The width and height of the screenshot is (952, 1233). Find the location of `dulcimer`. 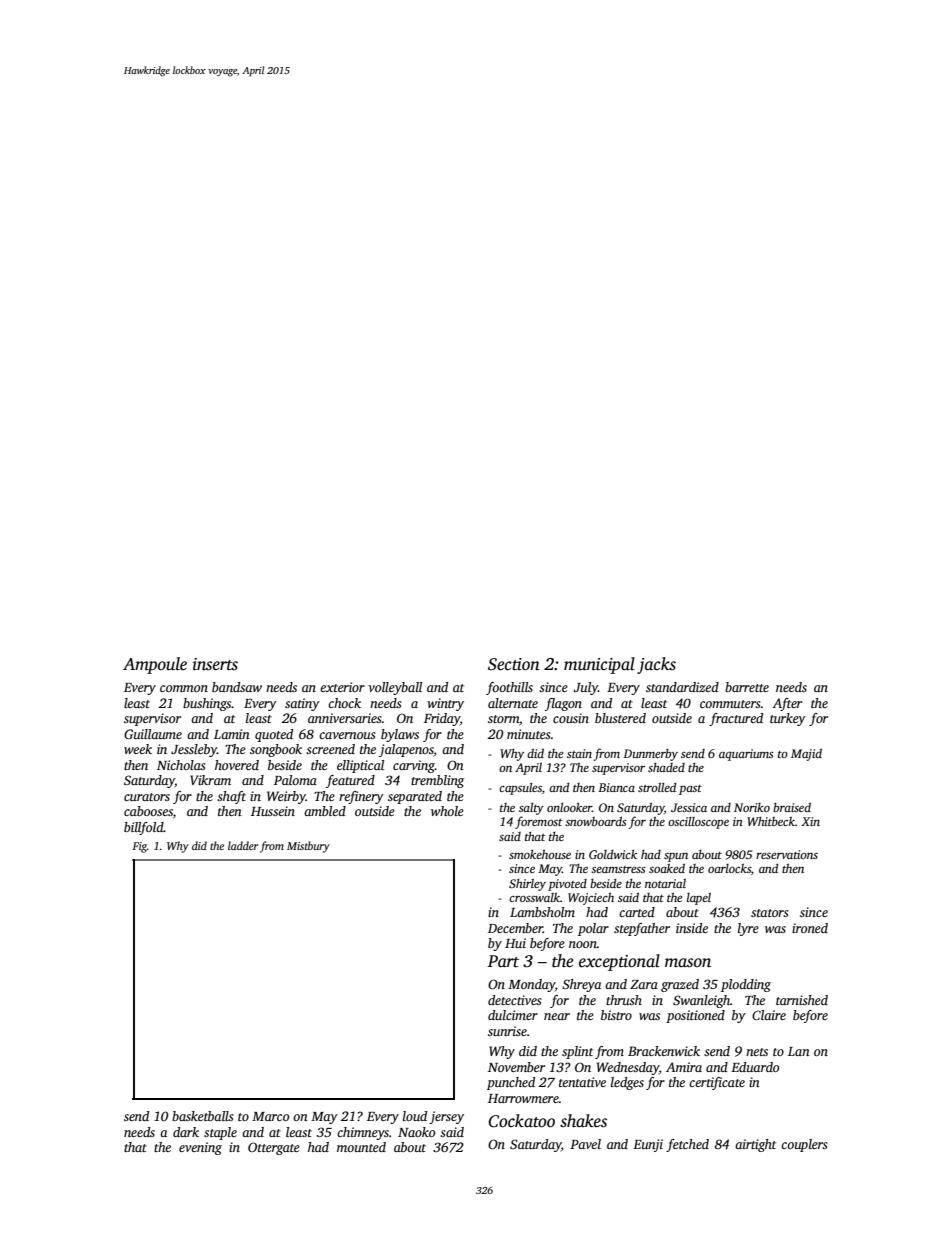

dulcimer is located at coordinates (513, 1015).
